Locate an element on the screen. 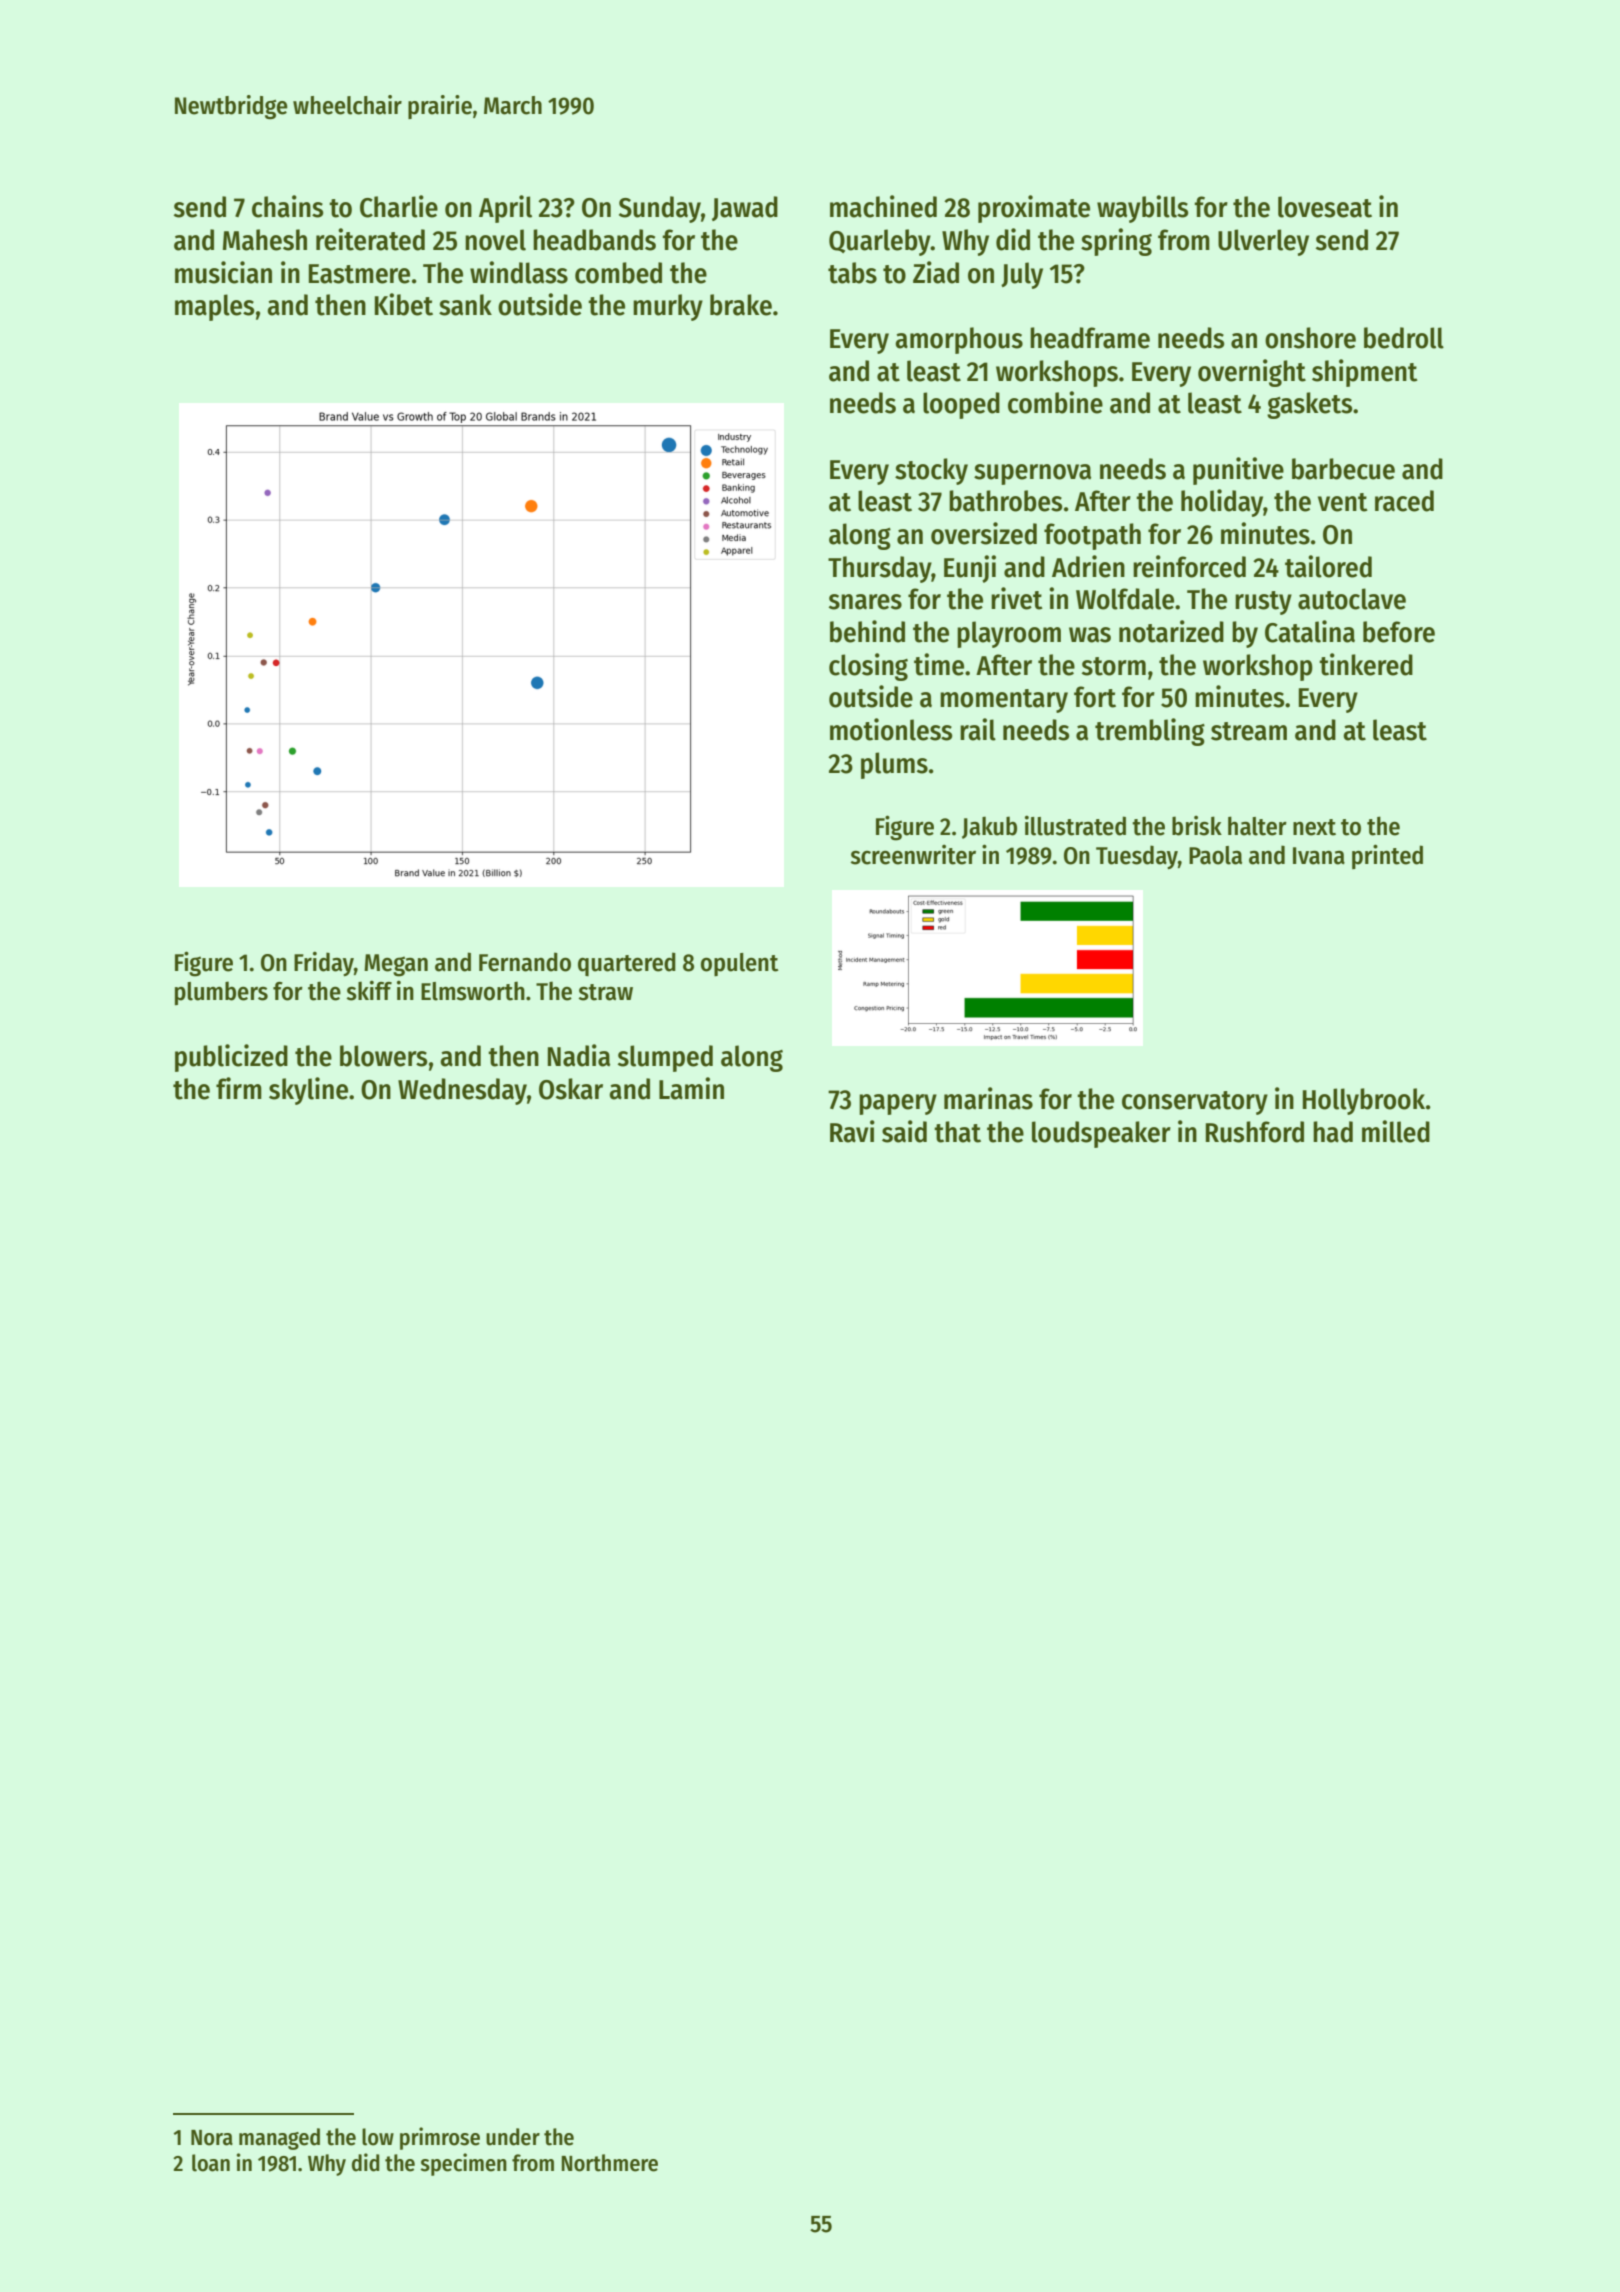 The height and width of the screenshot is (2292, 1620). chains is located at coordinates (287, 206).
